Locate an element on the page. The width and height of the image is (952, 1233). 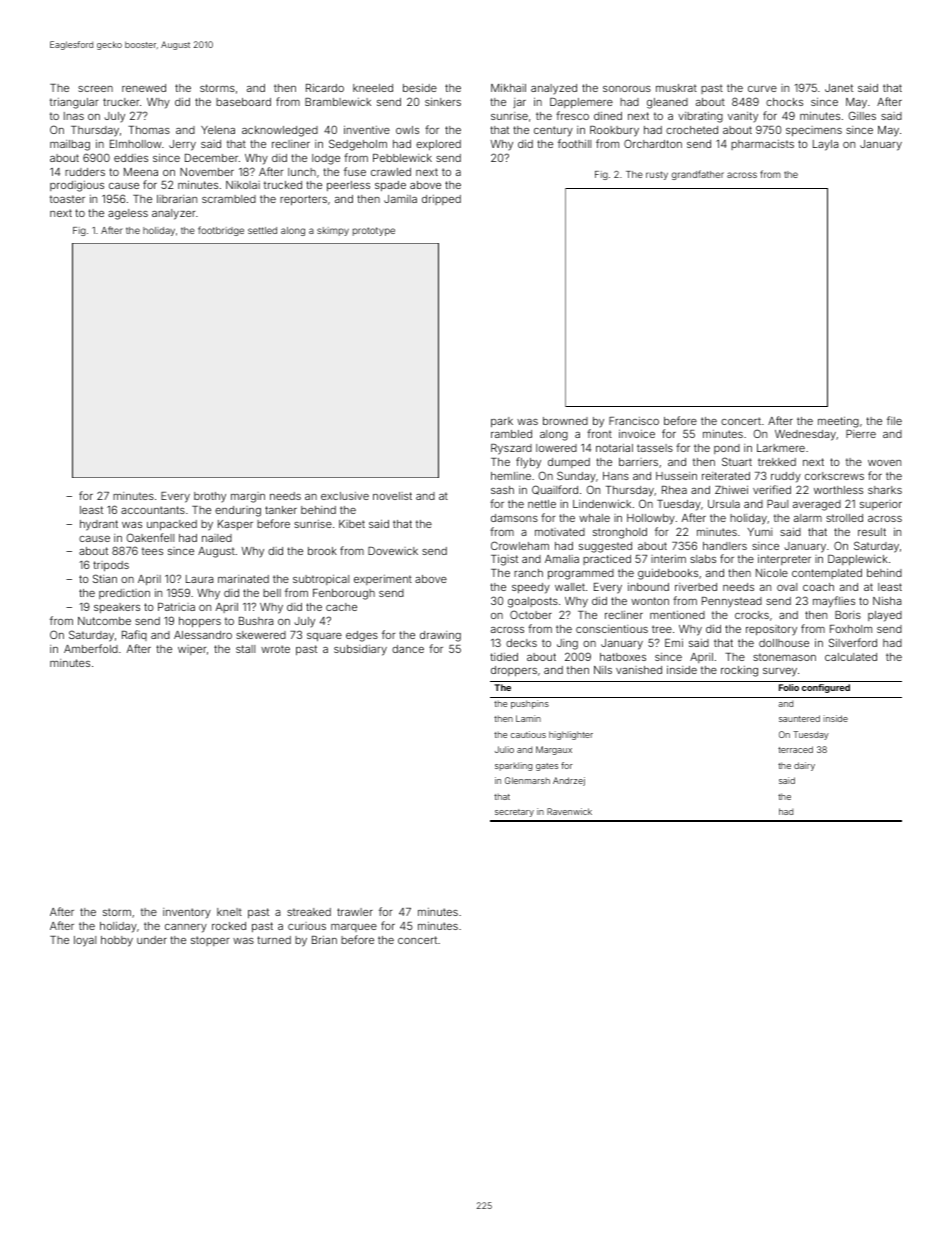
sauntered is located at coordinates (799, 718).
